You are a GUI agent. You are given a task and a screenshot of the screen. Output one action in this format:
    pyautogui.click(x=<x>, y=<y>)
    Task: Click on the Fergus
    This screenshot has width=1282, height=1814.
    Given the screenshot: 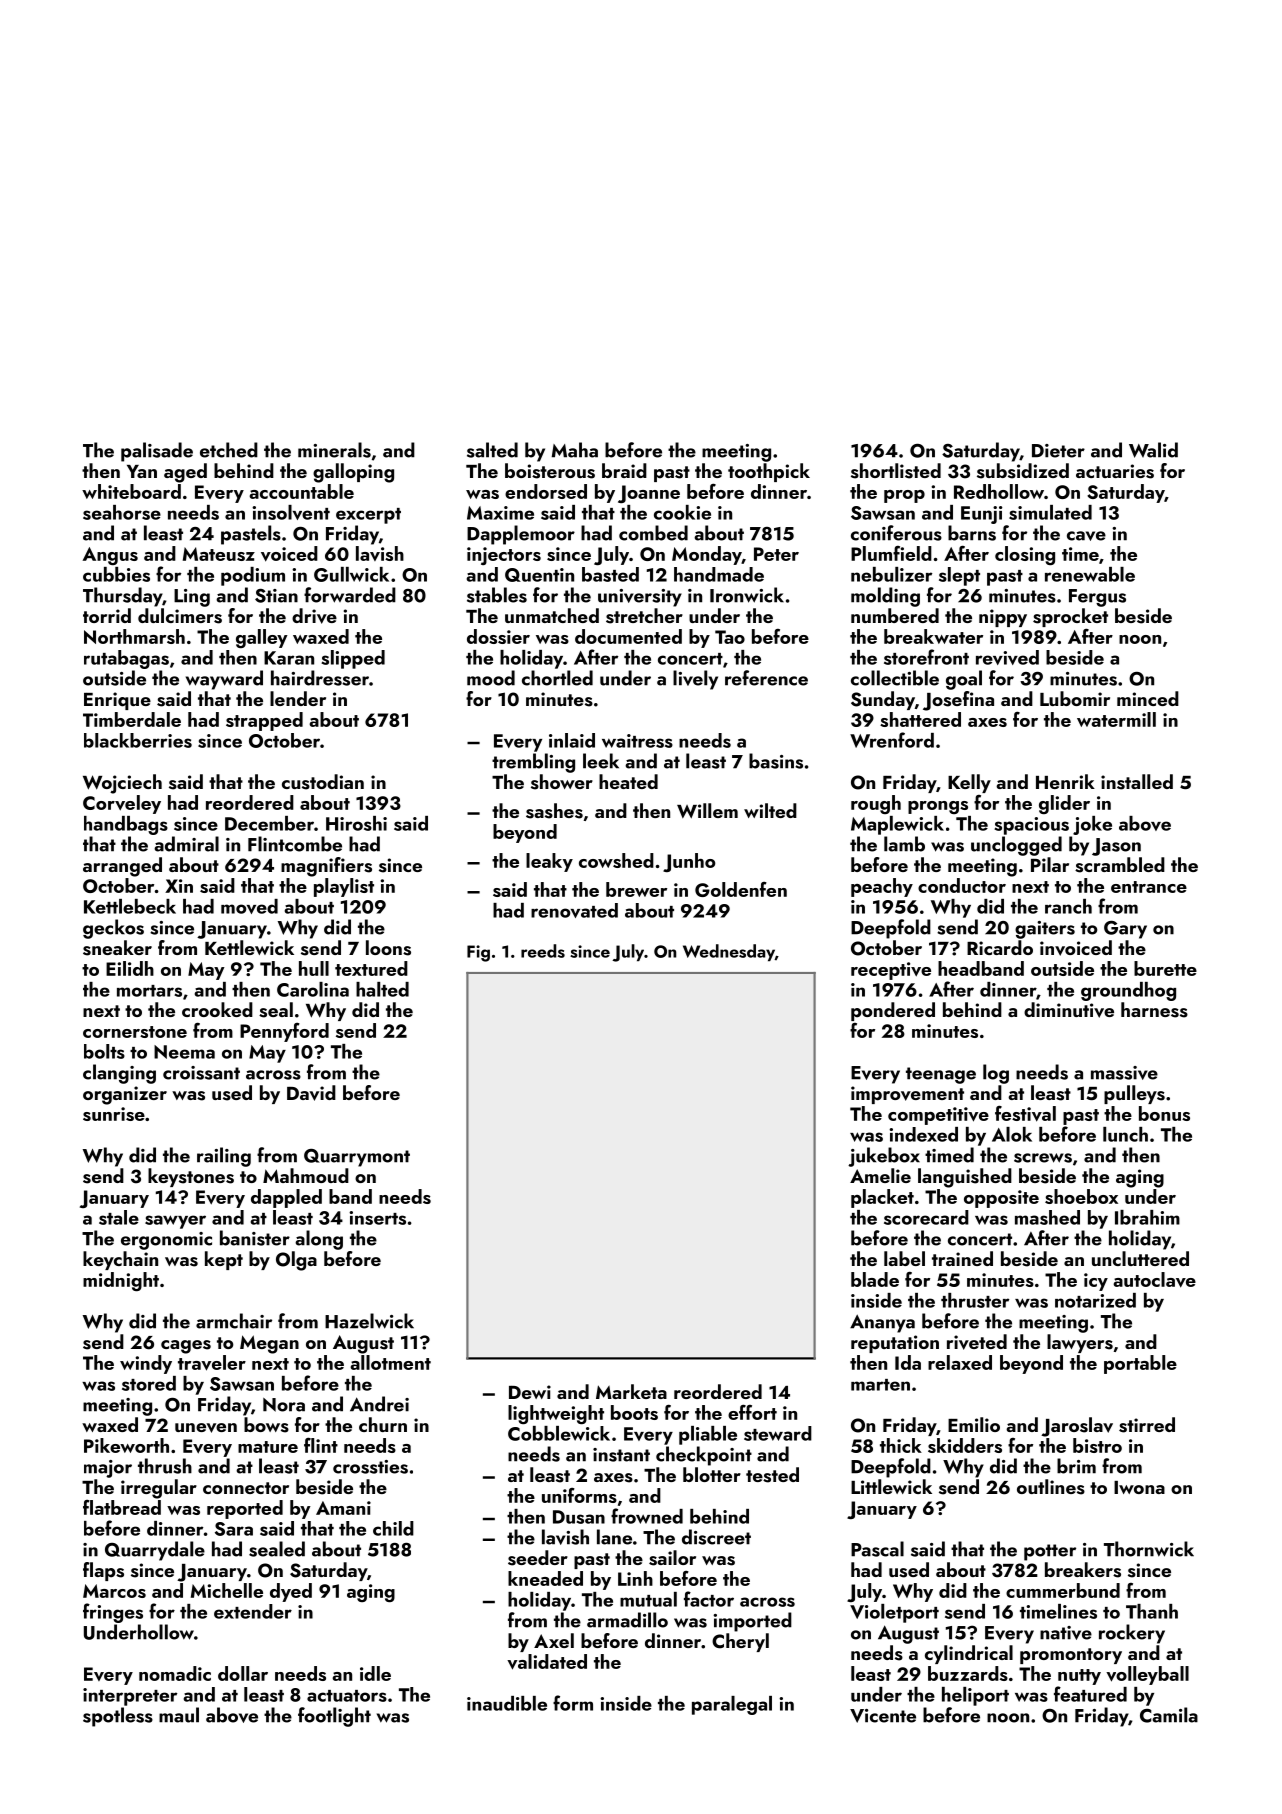 What is the action you would take?
    pyautogui.click(x=1097, y=598)
